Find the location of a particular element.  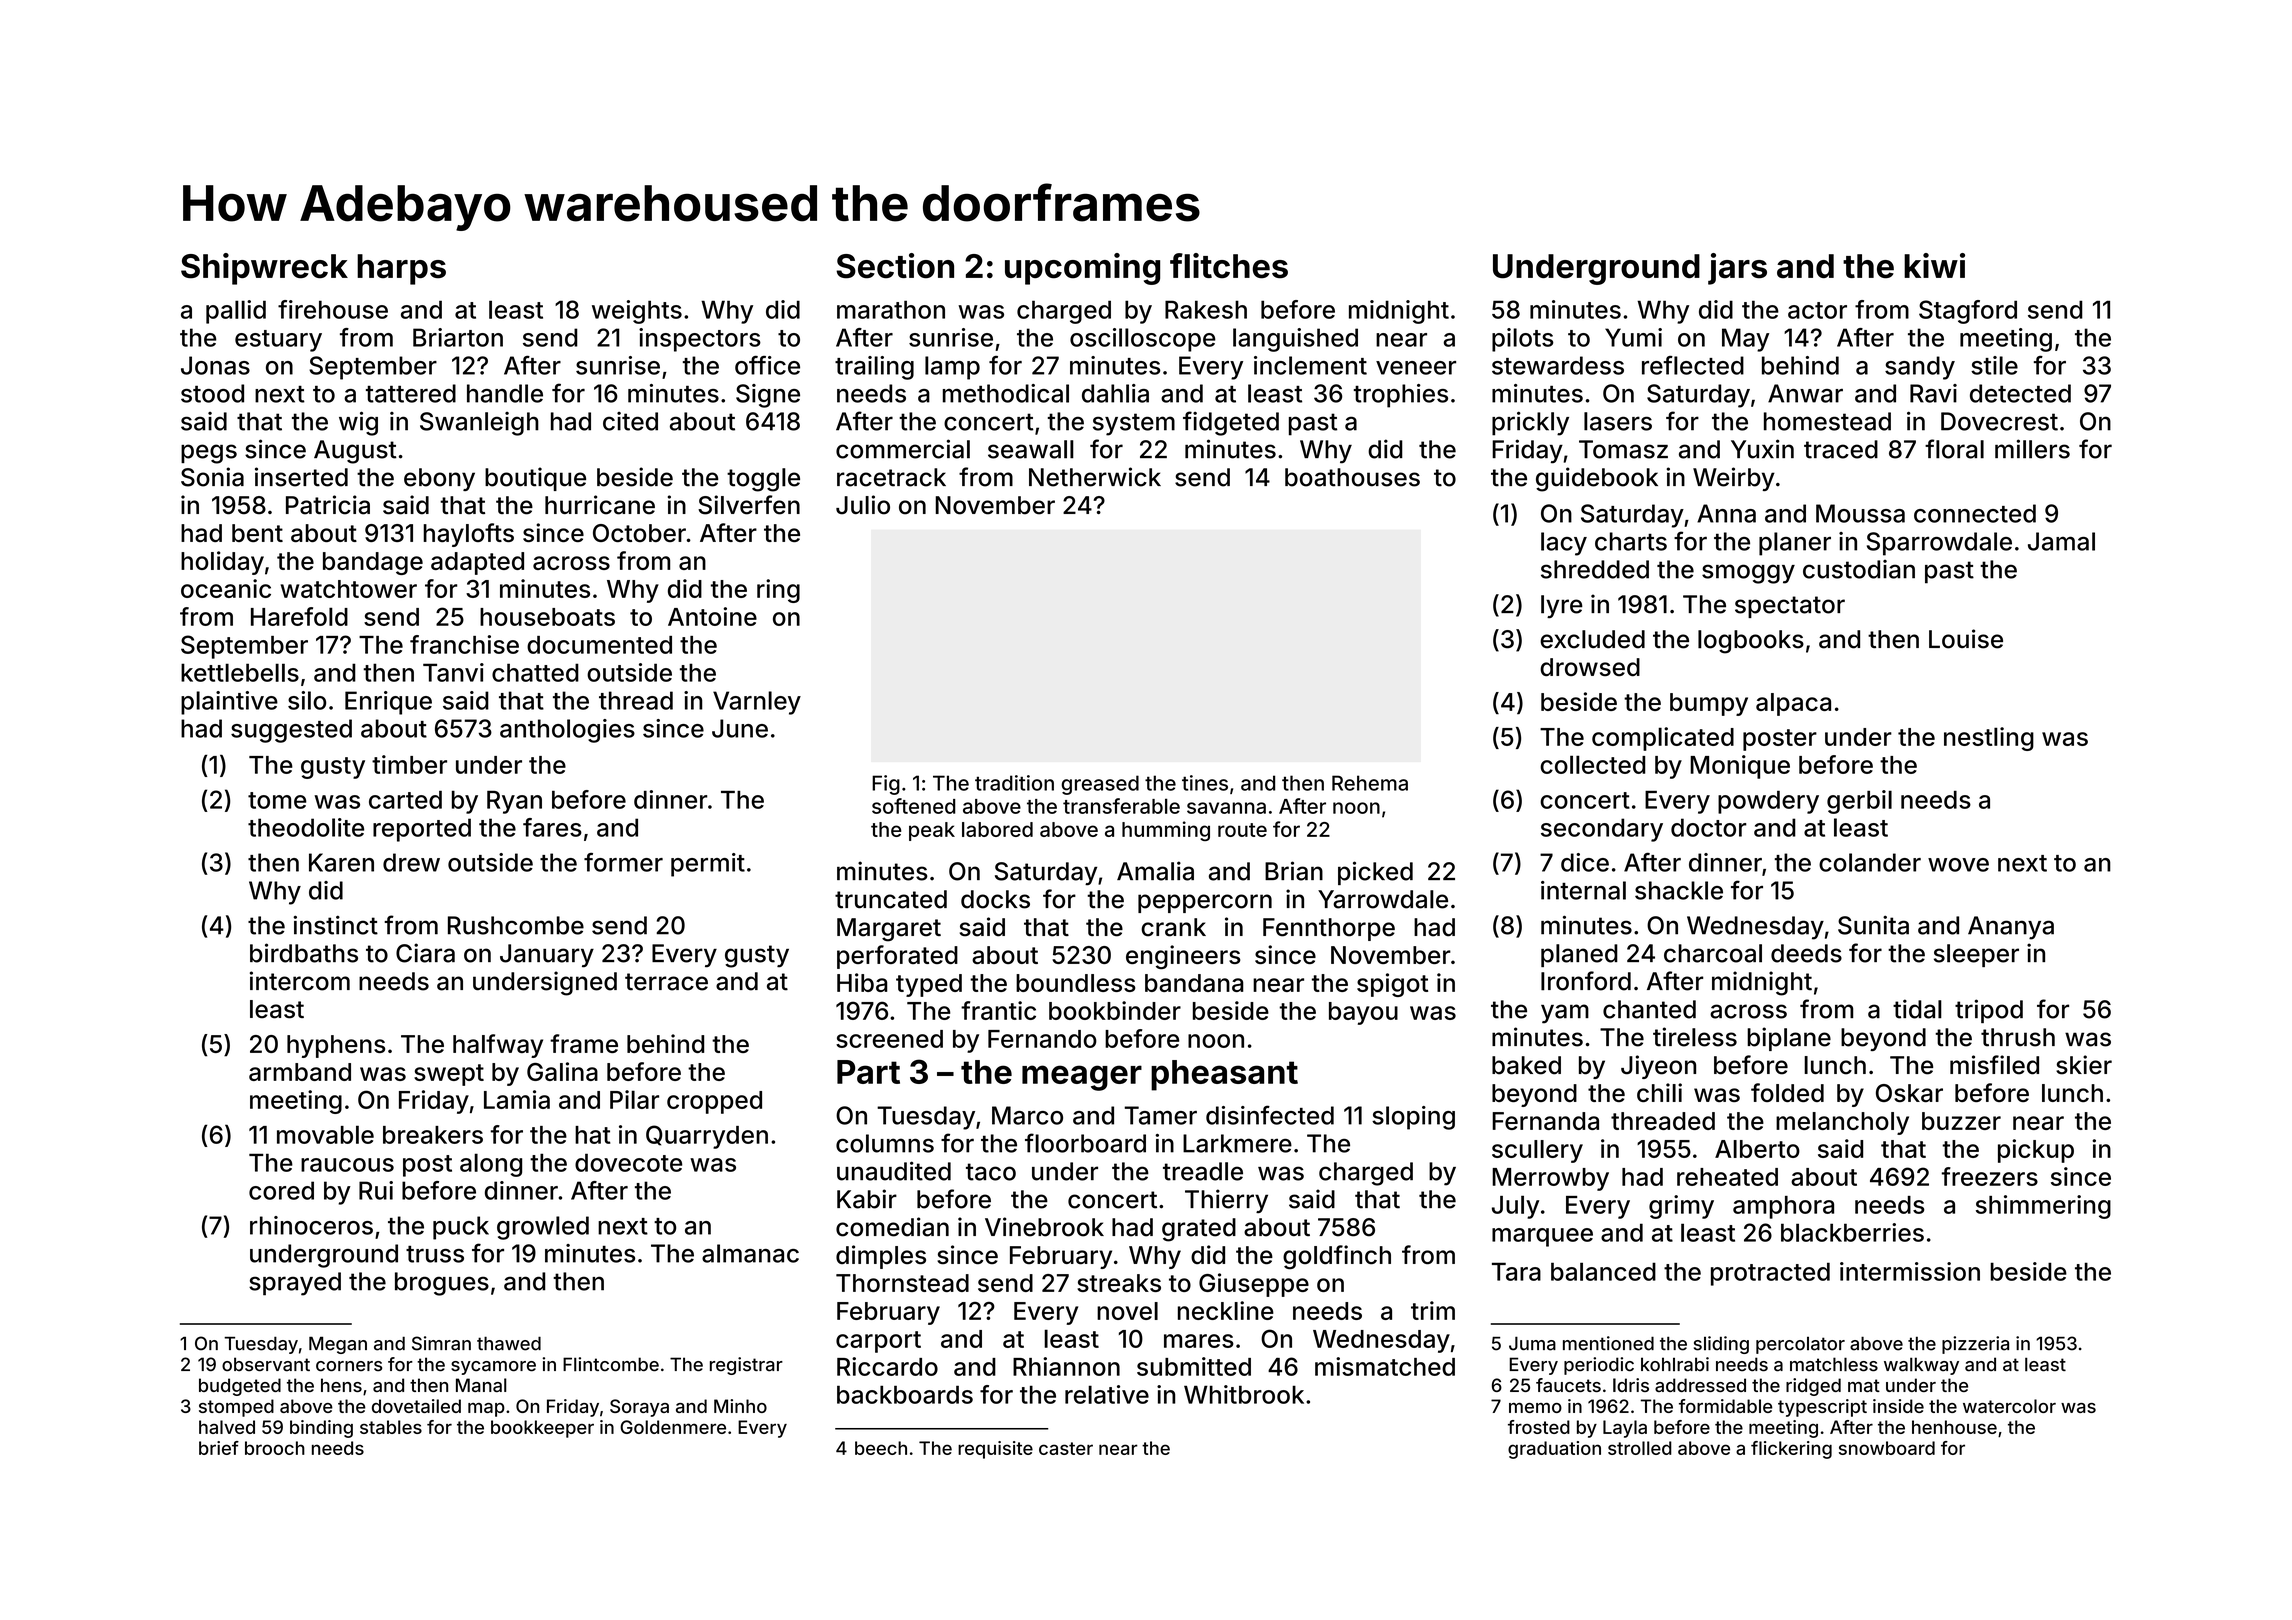

suggested is located at coordinates (291, 731).
